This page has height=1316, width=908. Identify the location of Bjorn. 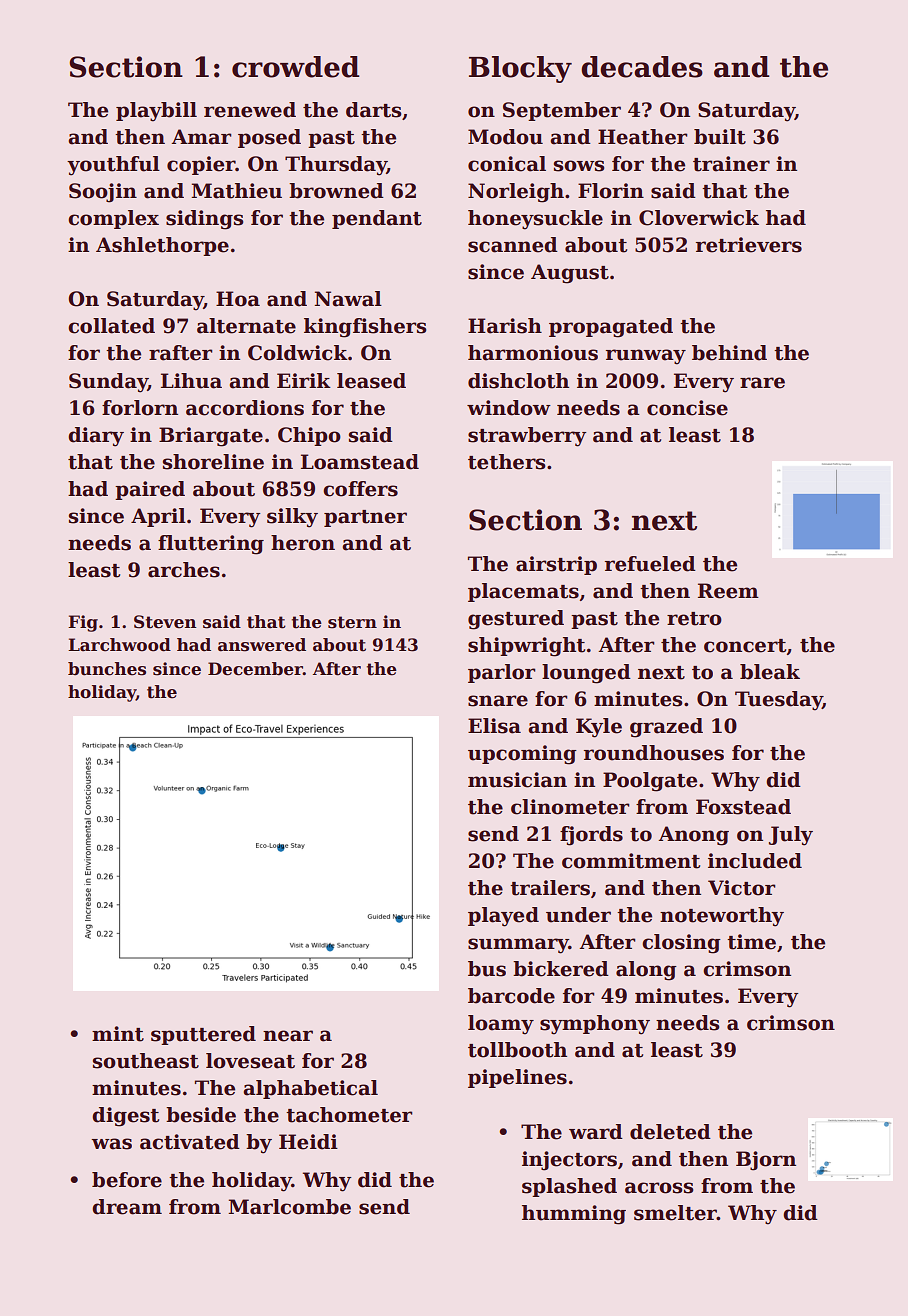
(766, 1161).
